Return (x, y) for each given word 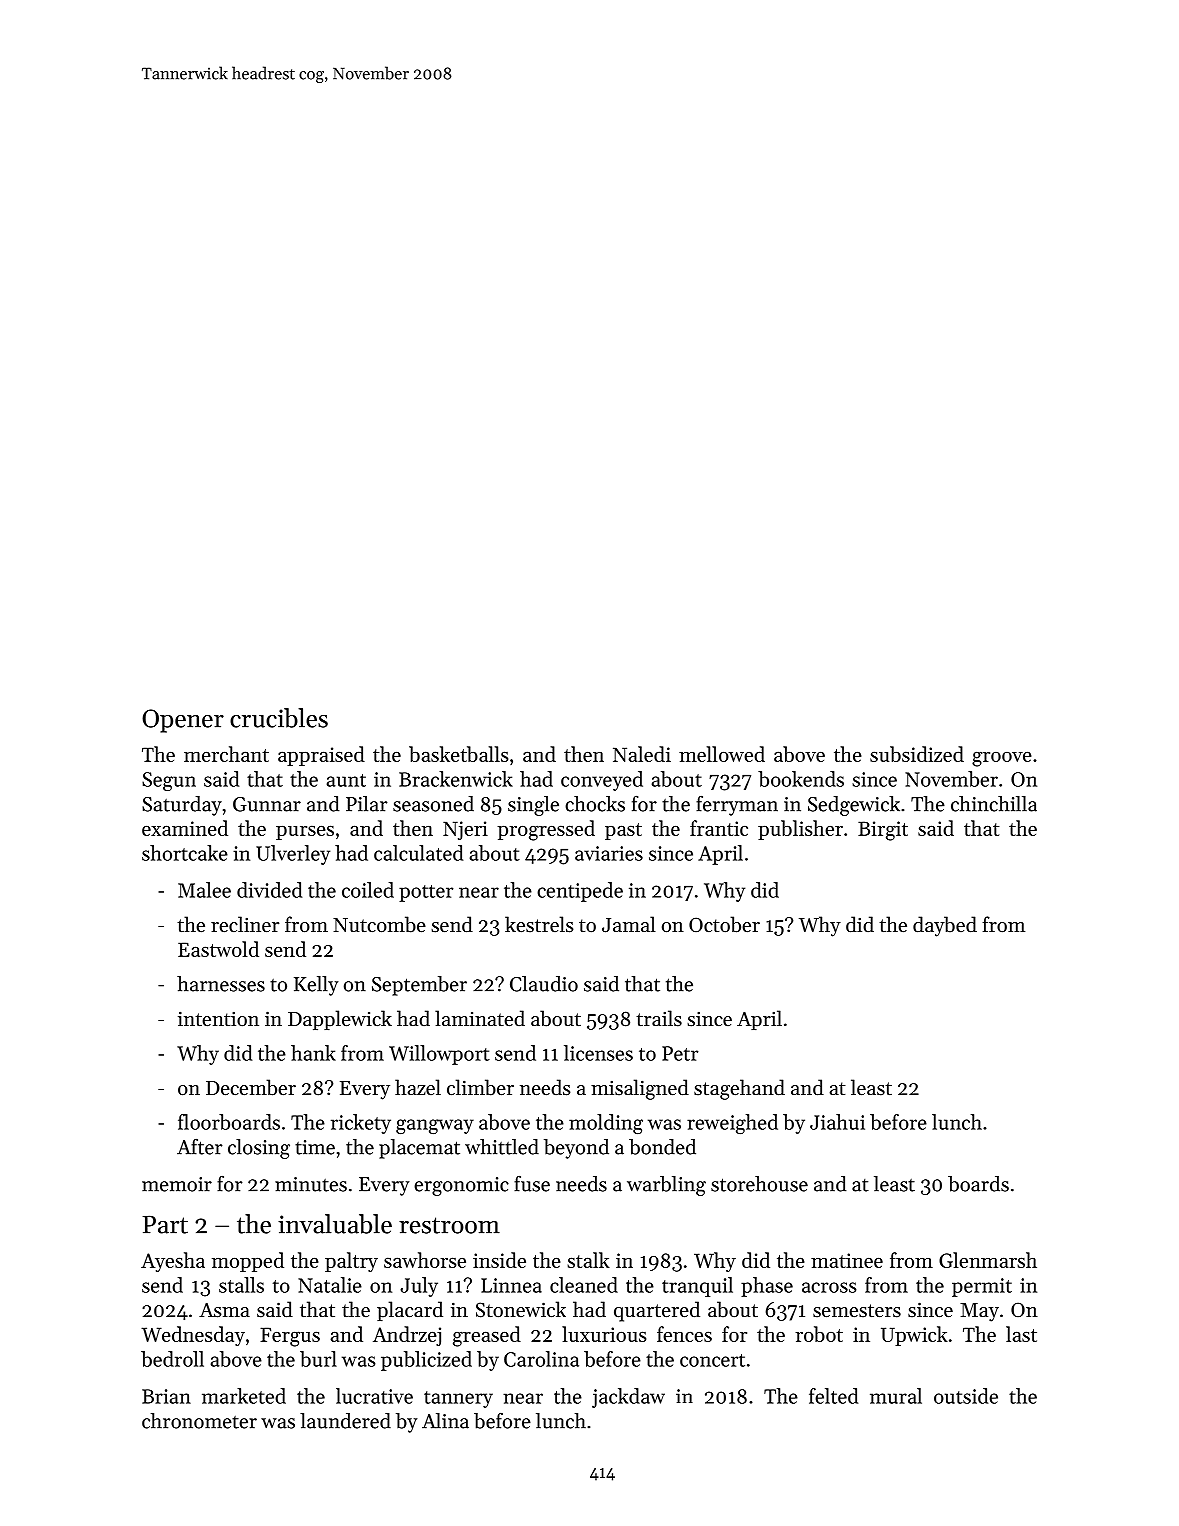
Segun (169, 781)
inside (499, 1260)
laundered (345, 1421)
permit (982, 1287)
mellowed (722, 754)
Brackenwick (456, 779)
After (200, 1146)
